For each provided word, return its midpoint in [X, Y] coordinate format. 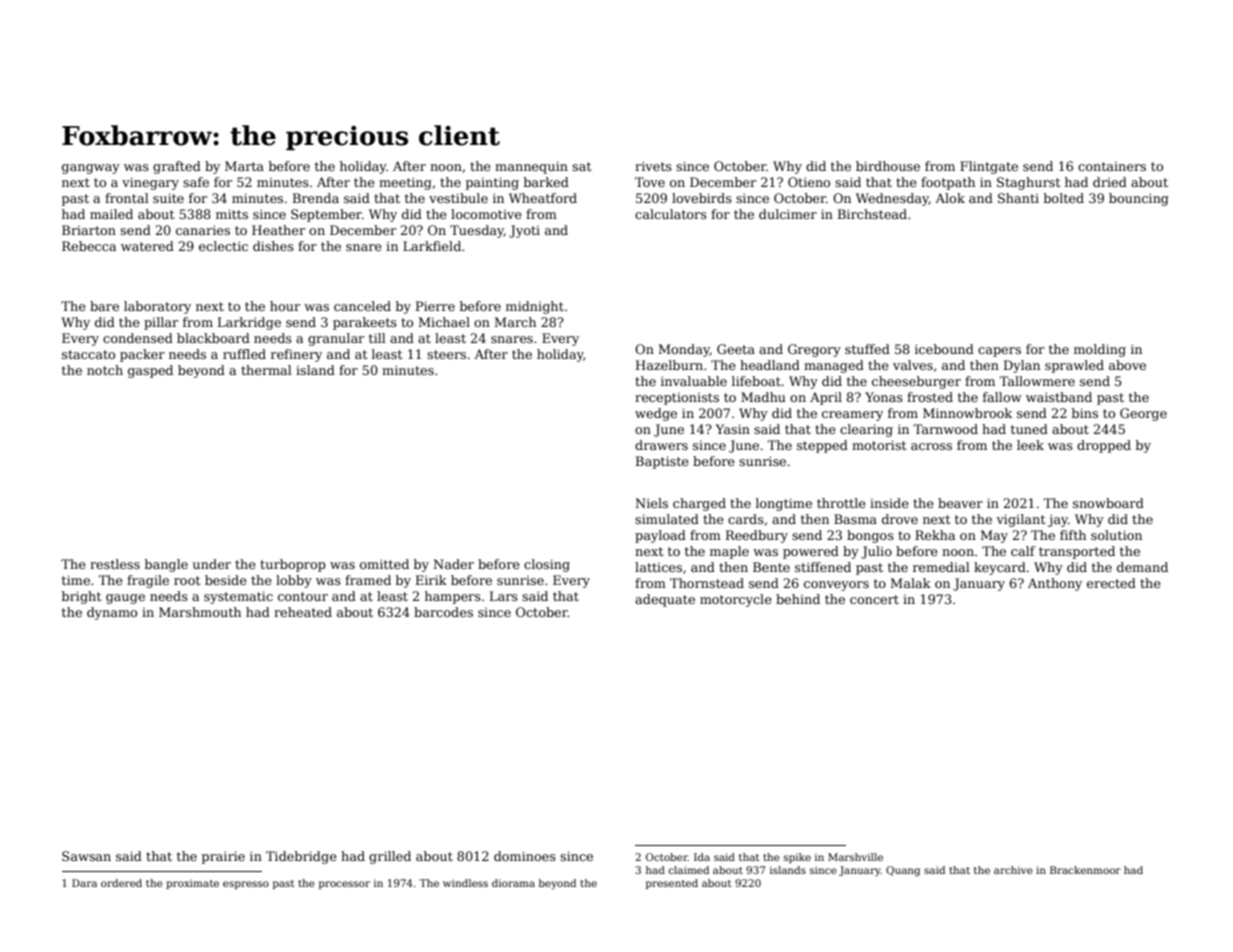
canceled [362, 306]
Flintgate [989, 167]
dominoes [525, 856]
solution [1116, 535]
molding [1100, 350]
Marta [244, 166]
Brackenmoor [1085, 870]
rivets [653, 166]
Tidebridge [301, 857]
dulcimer [788, 214]
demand [1142, 567]
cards [746, 519]
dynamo [112, 613]
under [212, 564]
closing [547, 565]
